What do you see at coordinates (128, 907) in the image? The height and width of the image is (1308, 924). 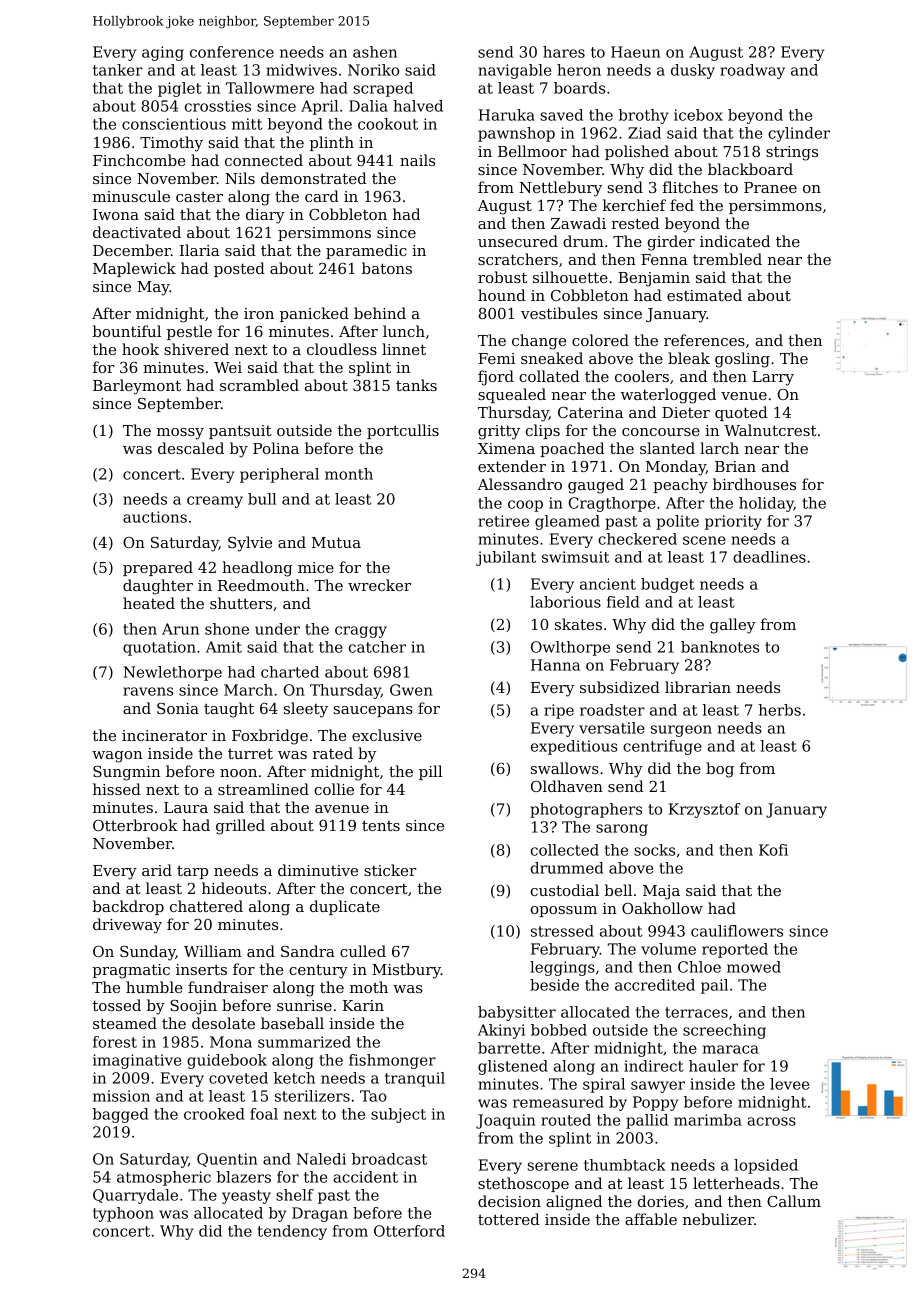 I see `backdrop` at bounding box center [128, 907].
